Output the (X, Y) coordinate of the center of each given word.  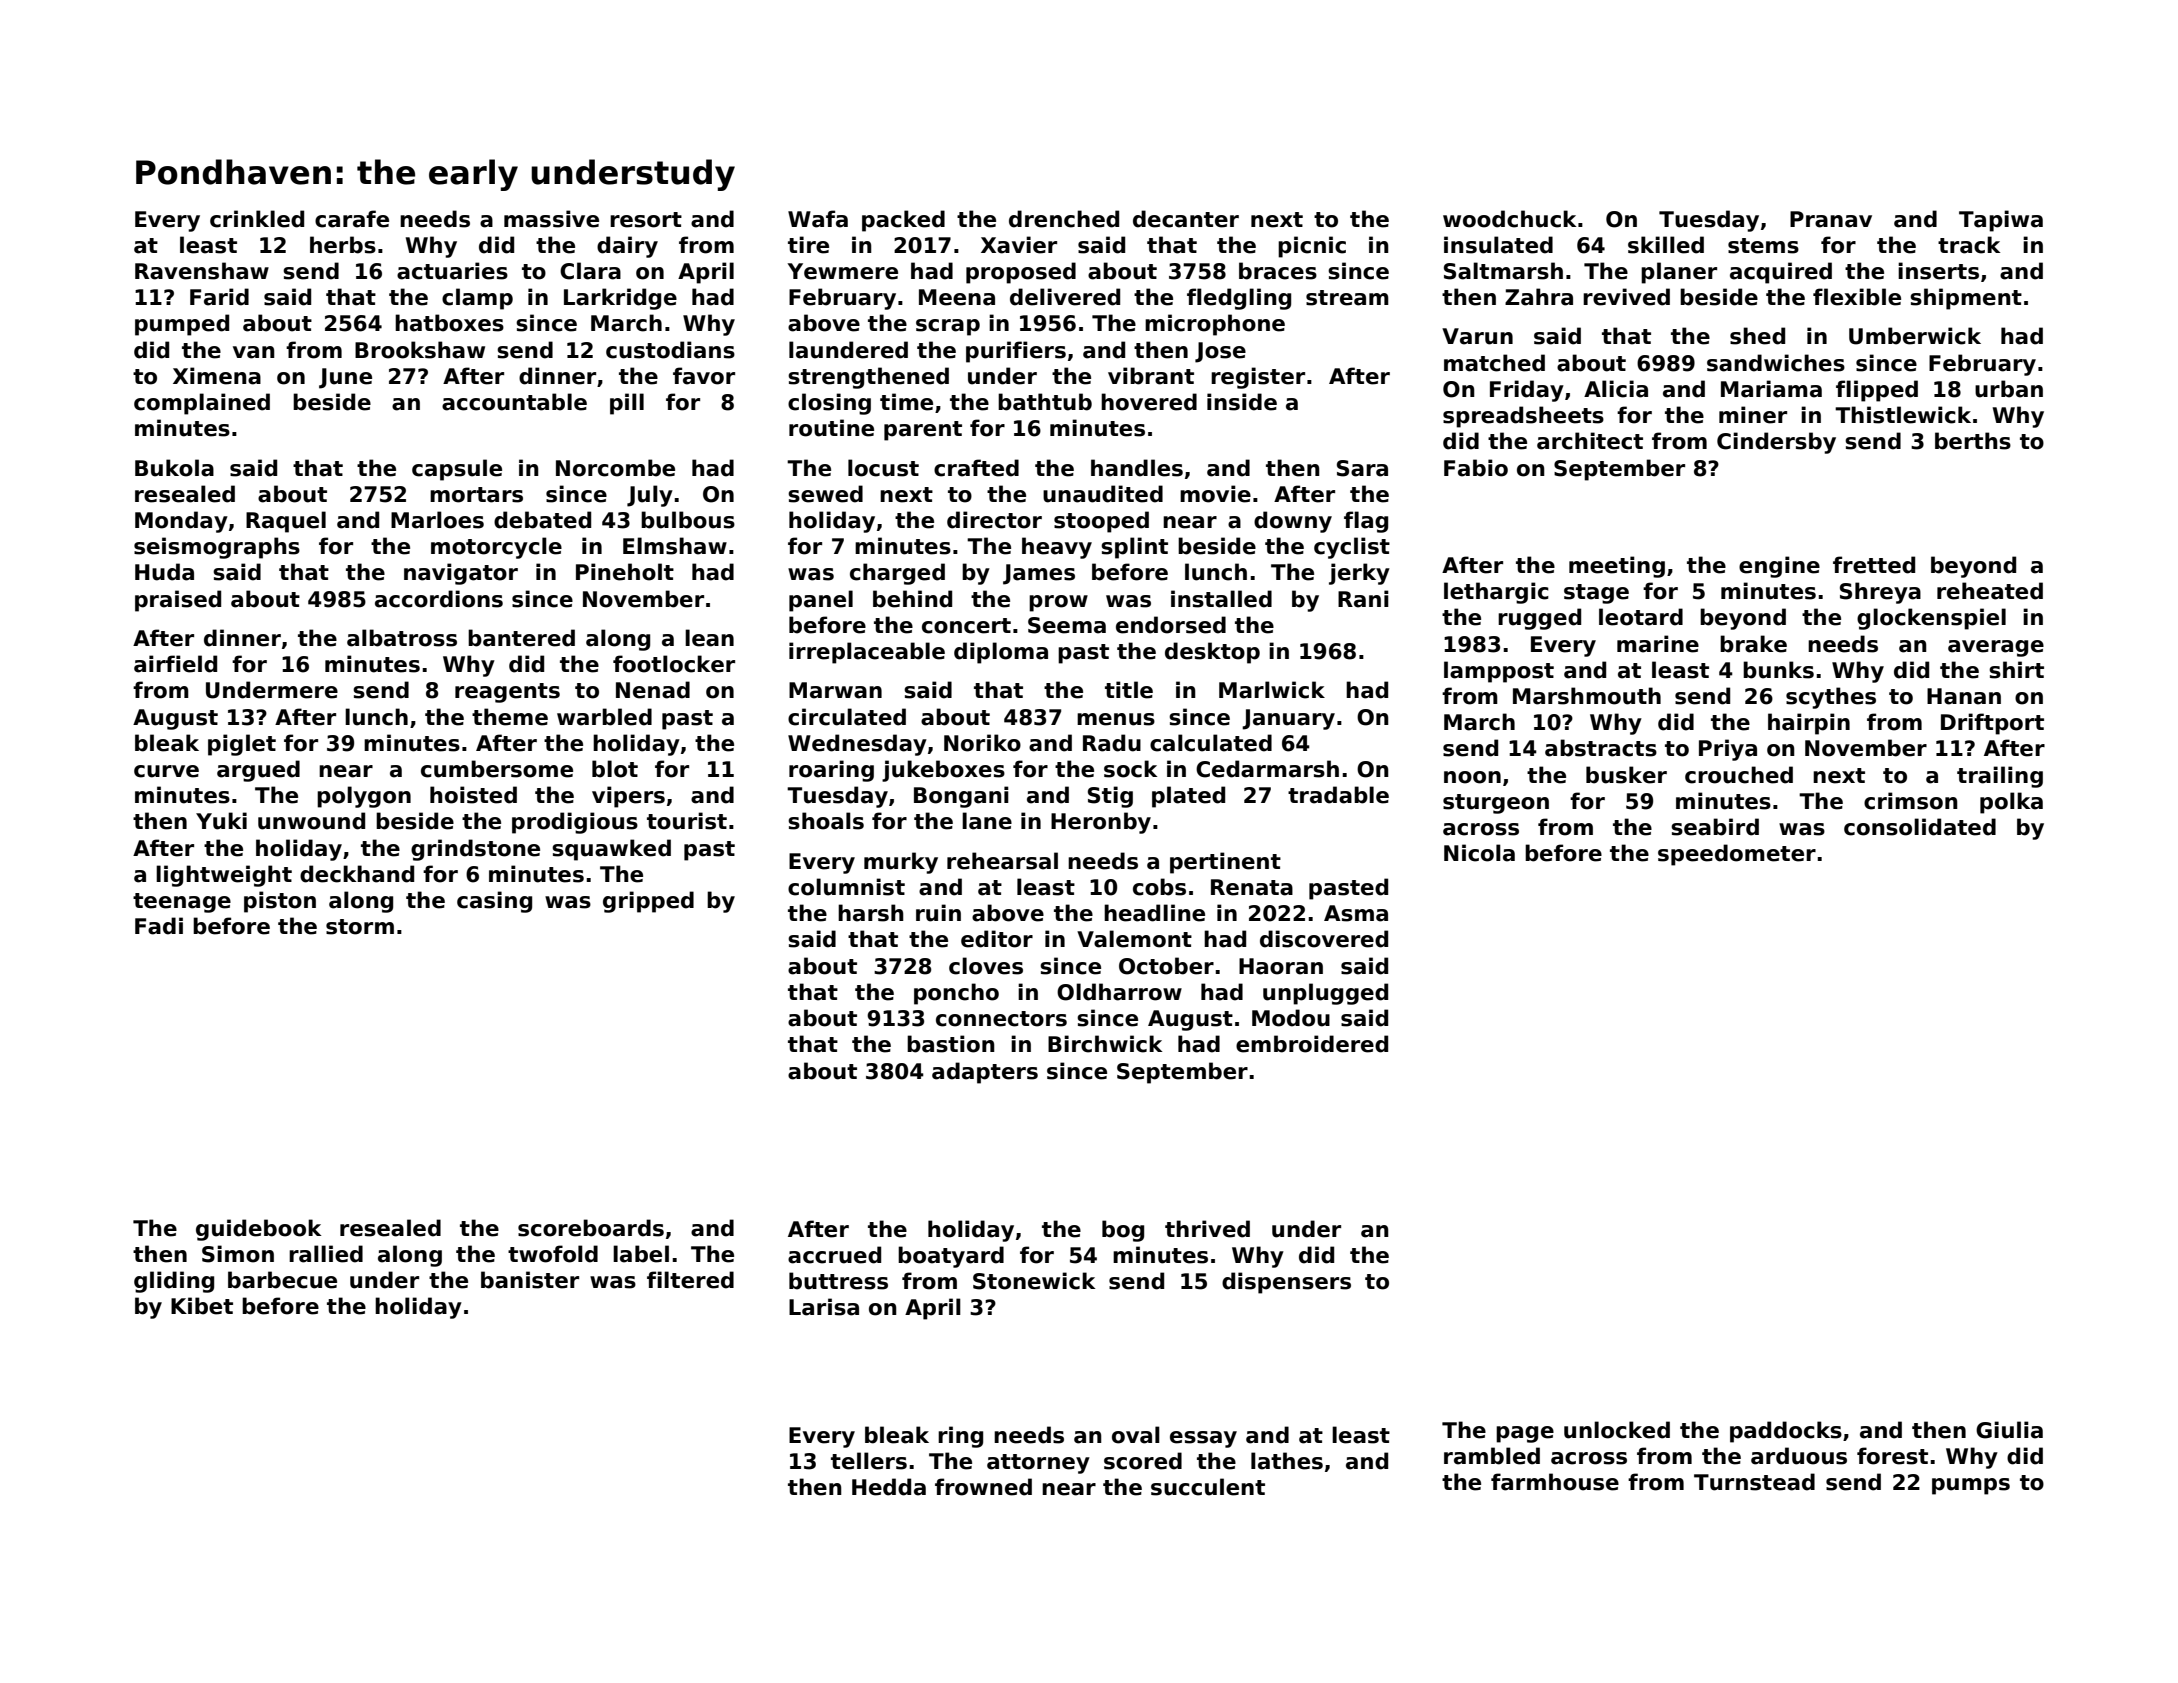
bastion (951, 1044)
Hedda (889, 1487)
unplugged (1325, 994)
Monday (181, 522)
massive (551, 219)
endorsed (1171, 625)
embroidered (1312, 1044)
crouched (1739, 775)
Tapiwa (2001, 221)
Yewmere (842, 271)
